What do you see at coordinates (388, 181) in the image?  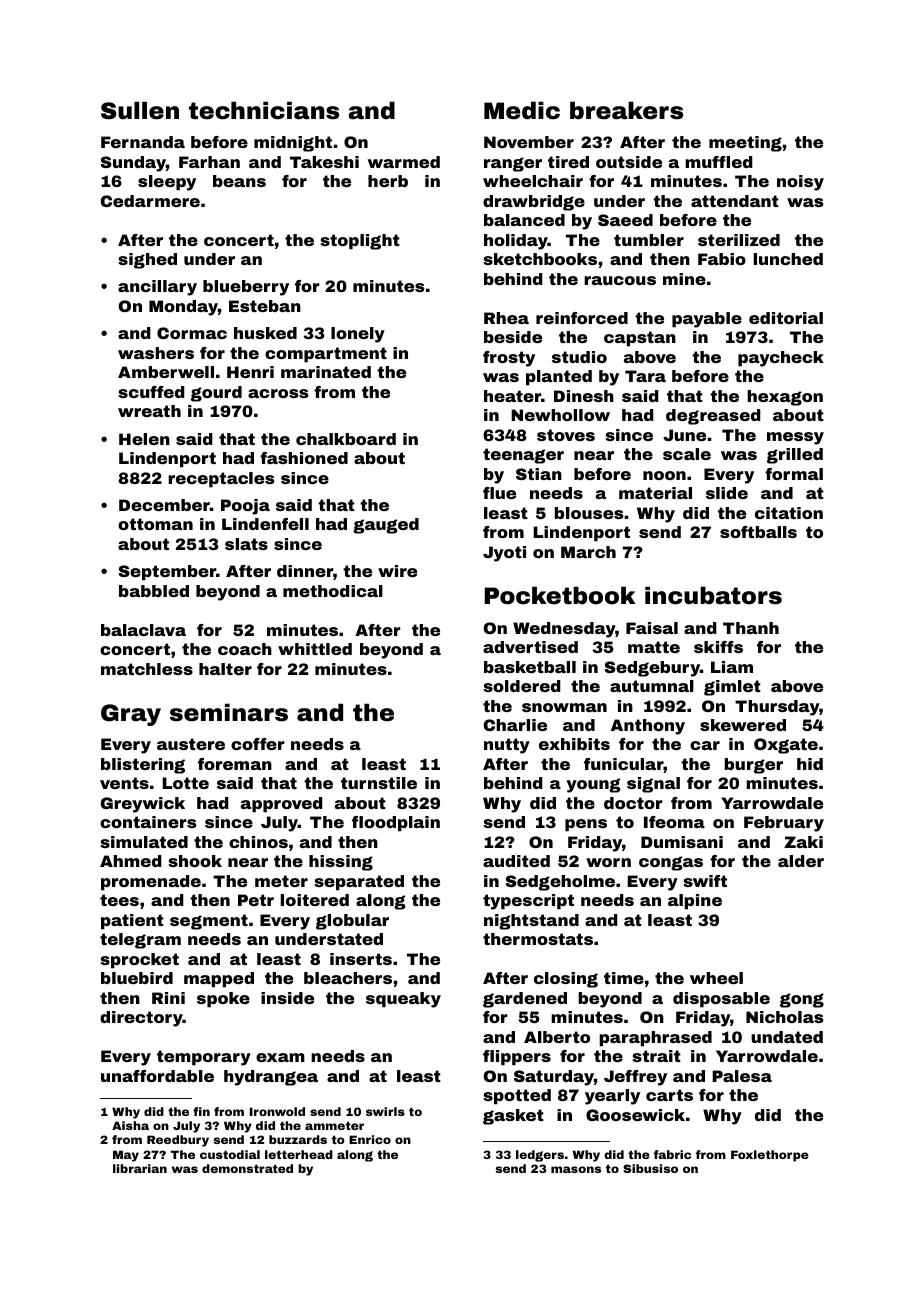 I see `herb` at bounding box center [388, 181].
